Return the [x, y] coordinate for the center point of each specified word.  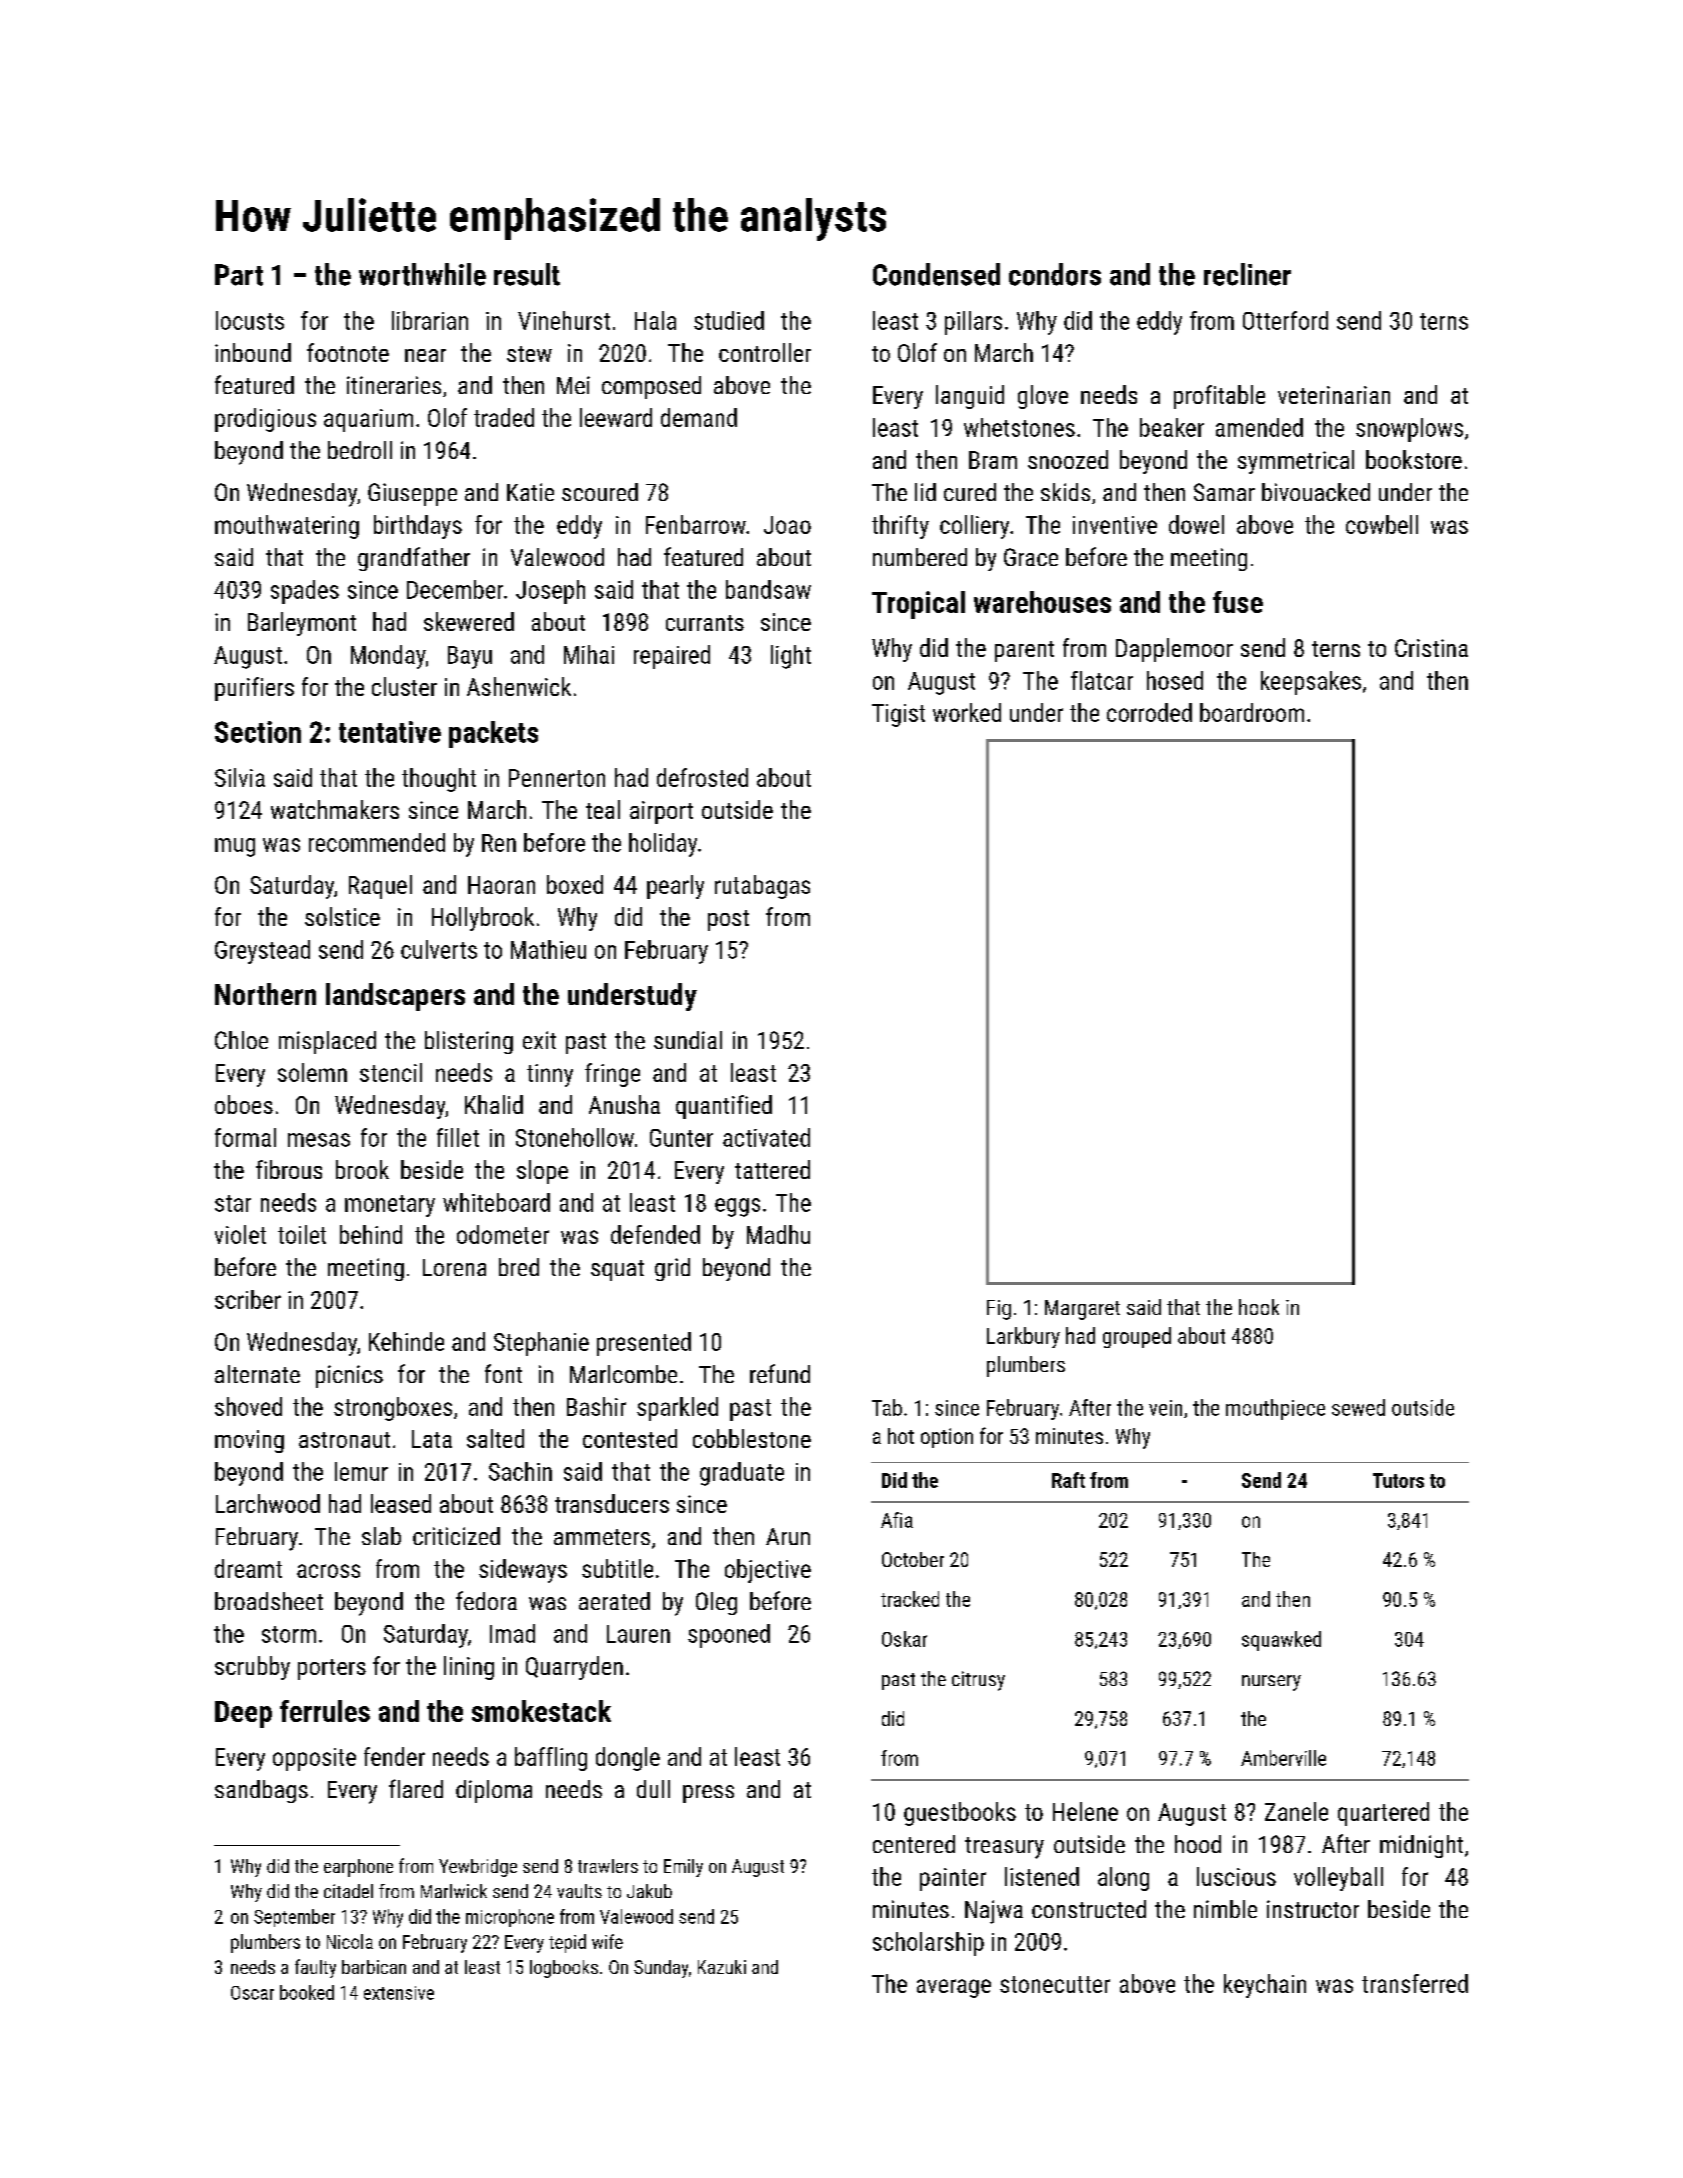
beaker [1172, 427]
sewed [1358, 1407]
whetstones [1019, 427]
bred [519, 1267]
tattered [772, 1169]
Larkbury [1023, 1337]
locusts [250, 320]
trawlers [608, 1866]
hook [1259, 1307]
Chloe [241, 1040]
